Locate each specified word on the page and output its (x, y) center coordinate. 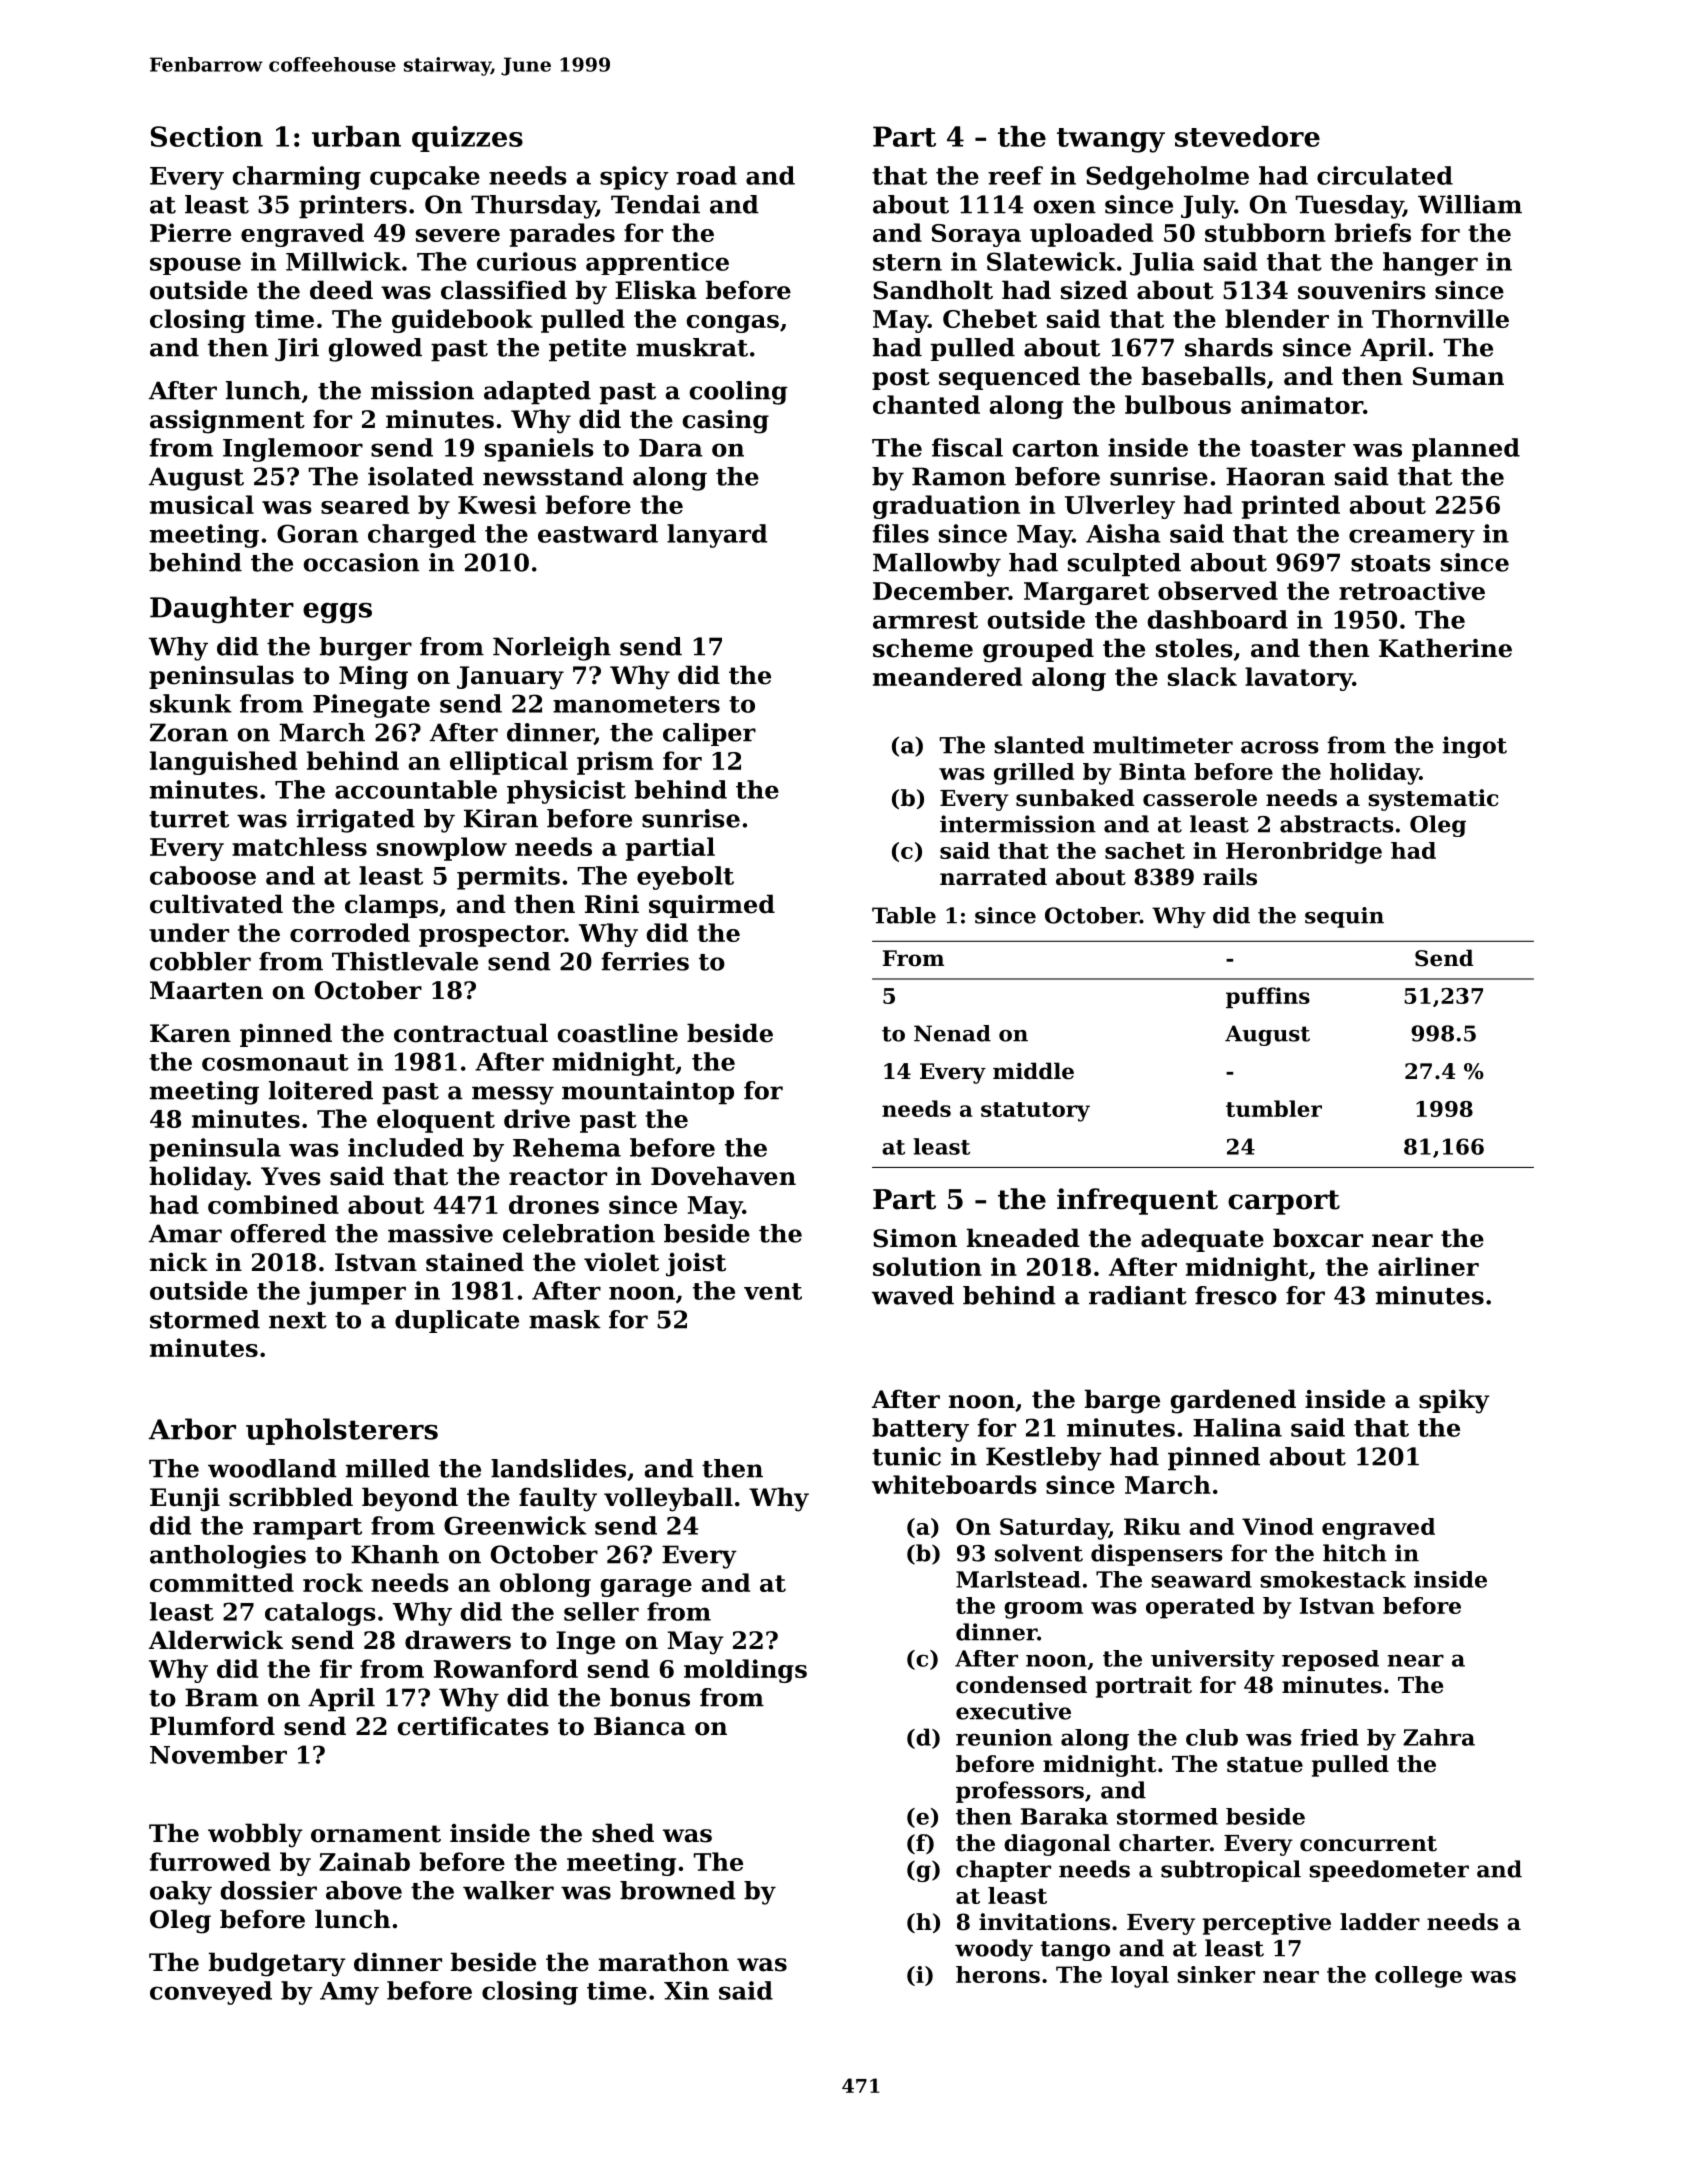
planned (1466, 450)
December (940, 590)
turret (189, 819)
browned (678, 1890)
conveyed (211, 1993)
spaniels (539, 450)
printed (1291, 507)
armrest (925, 620)
